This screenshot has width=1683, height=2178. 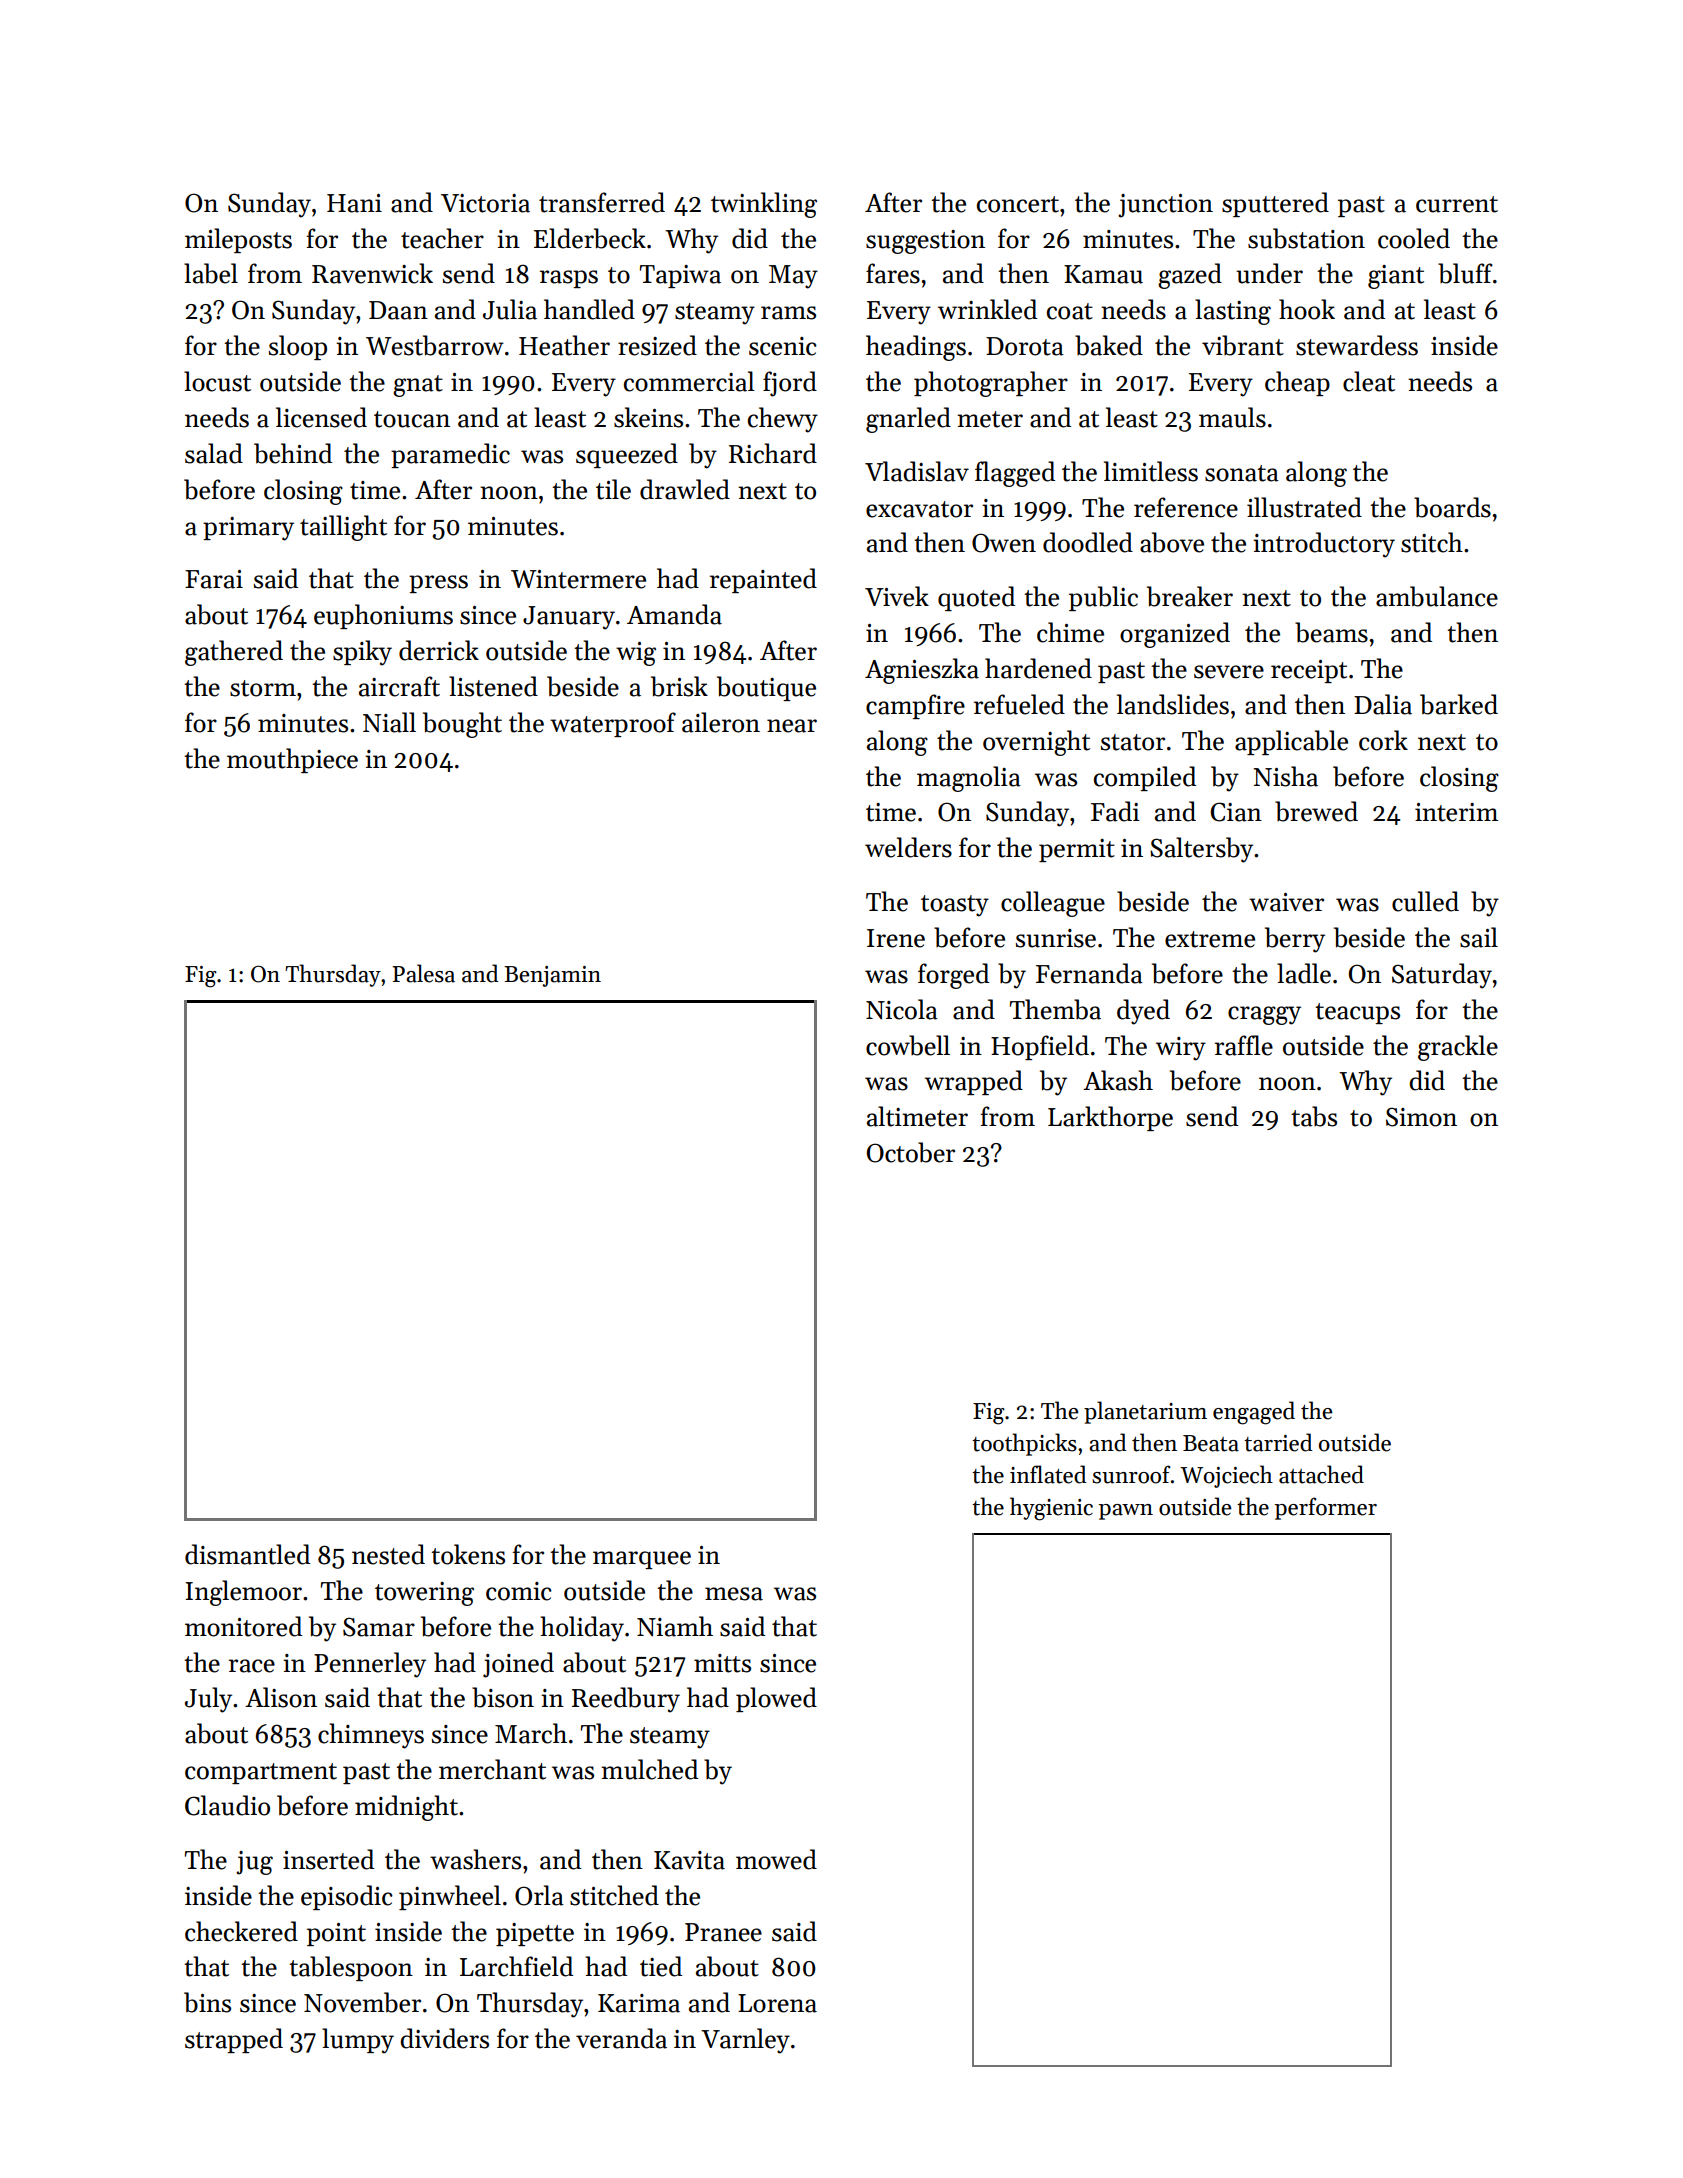 What do you see at coordinates (1190, 596) in the screenshot?
I see `breaker` at bounding box center [1190, 596].
